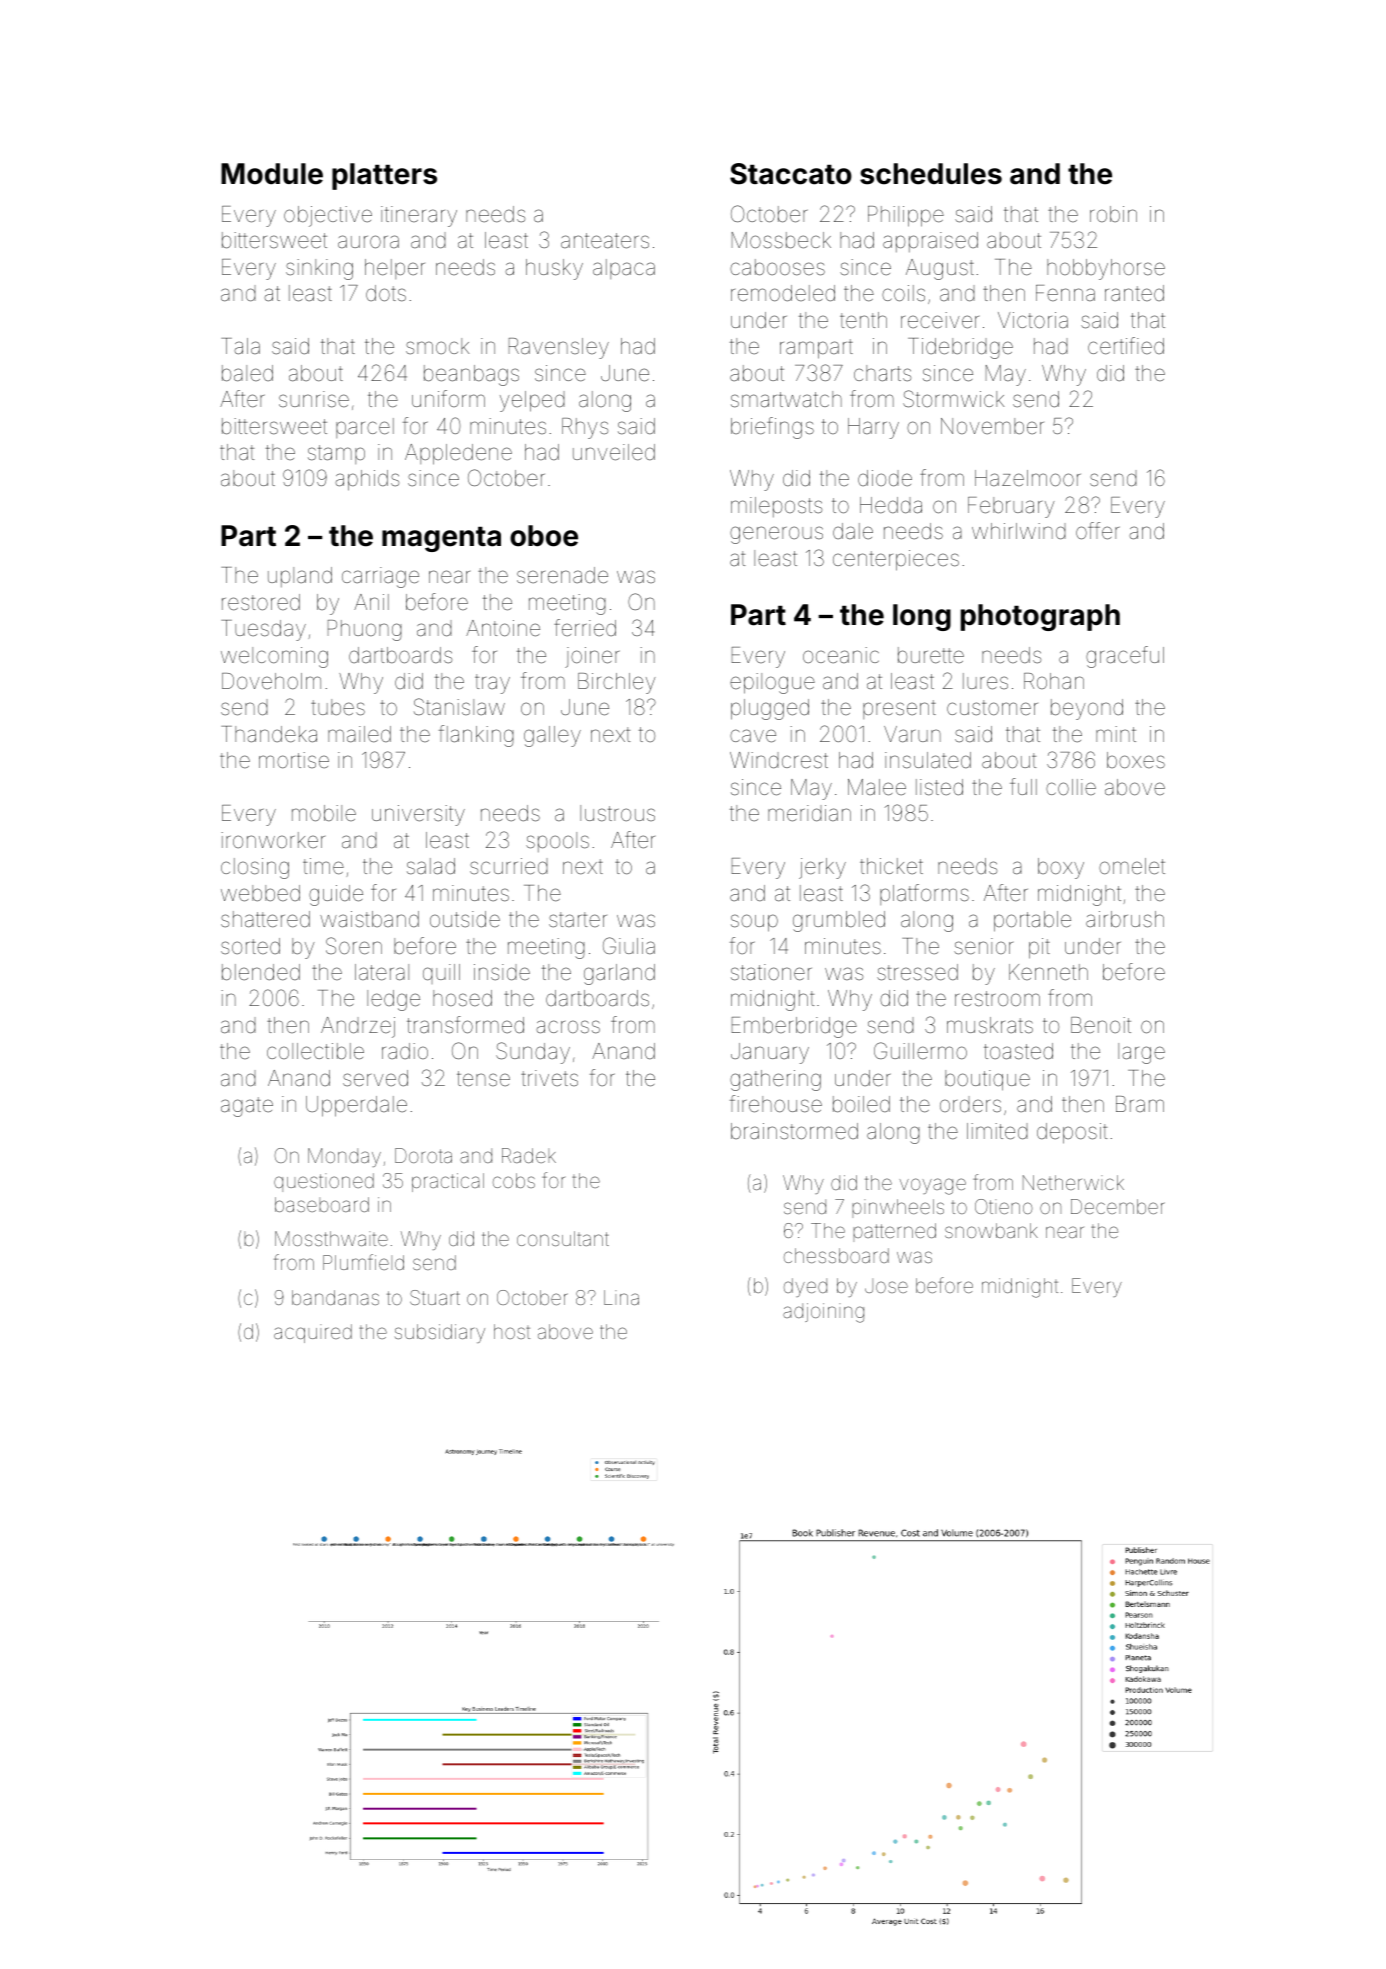 The height and width of the document is (1969, 1386). I want to click on host, so click(512, 1331).
